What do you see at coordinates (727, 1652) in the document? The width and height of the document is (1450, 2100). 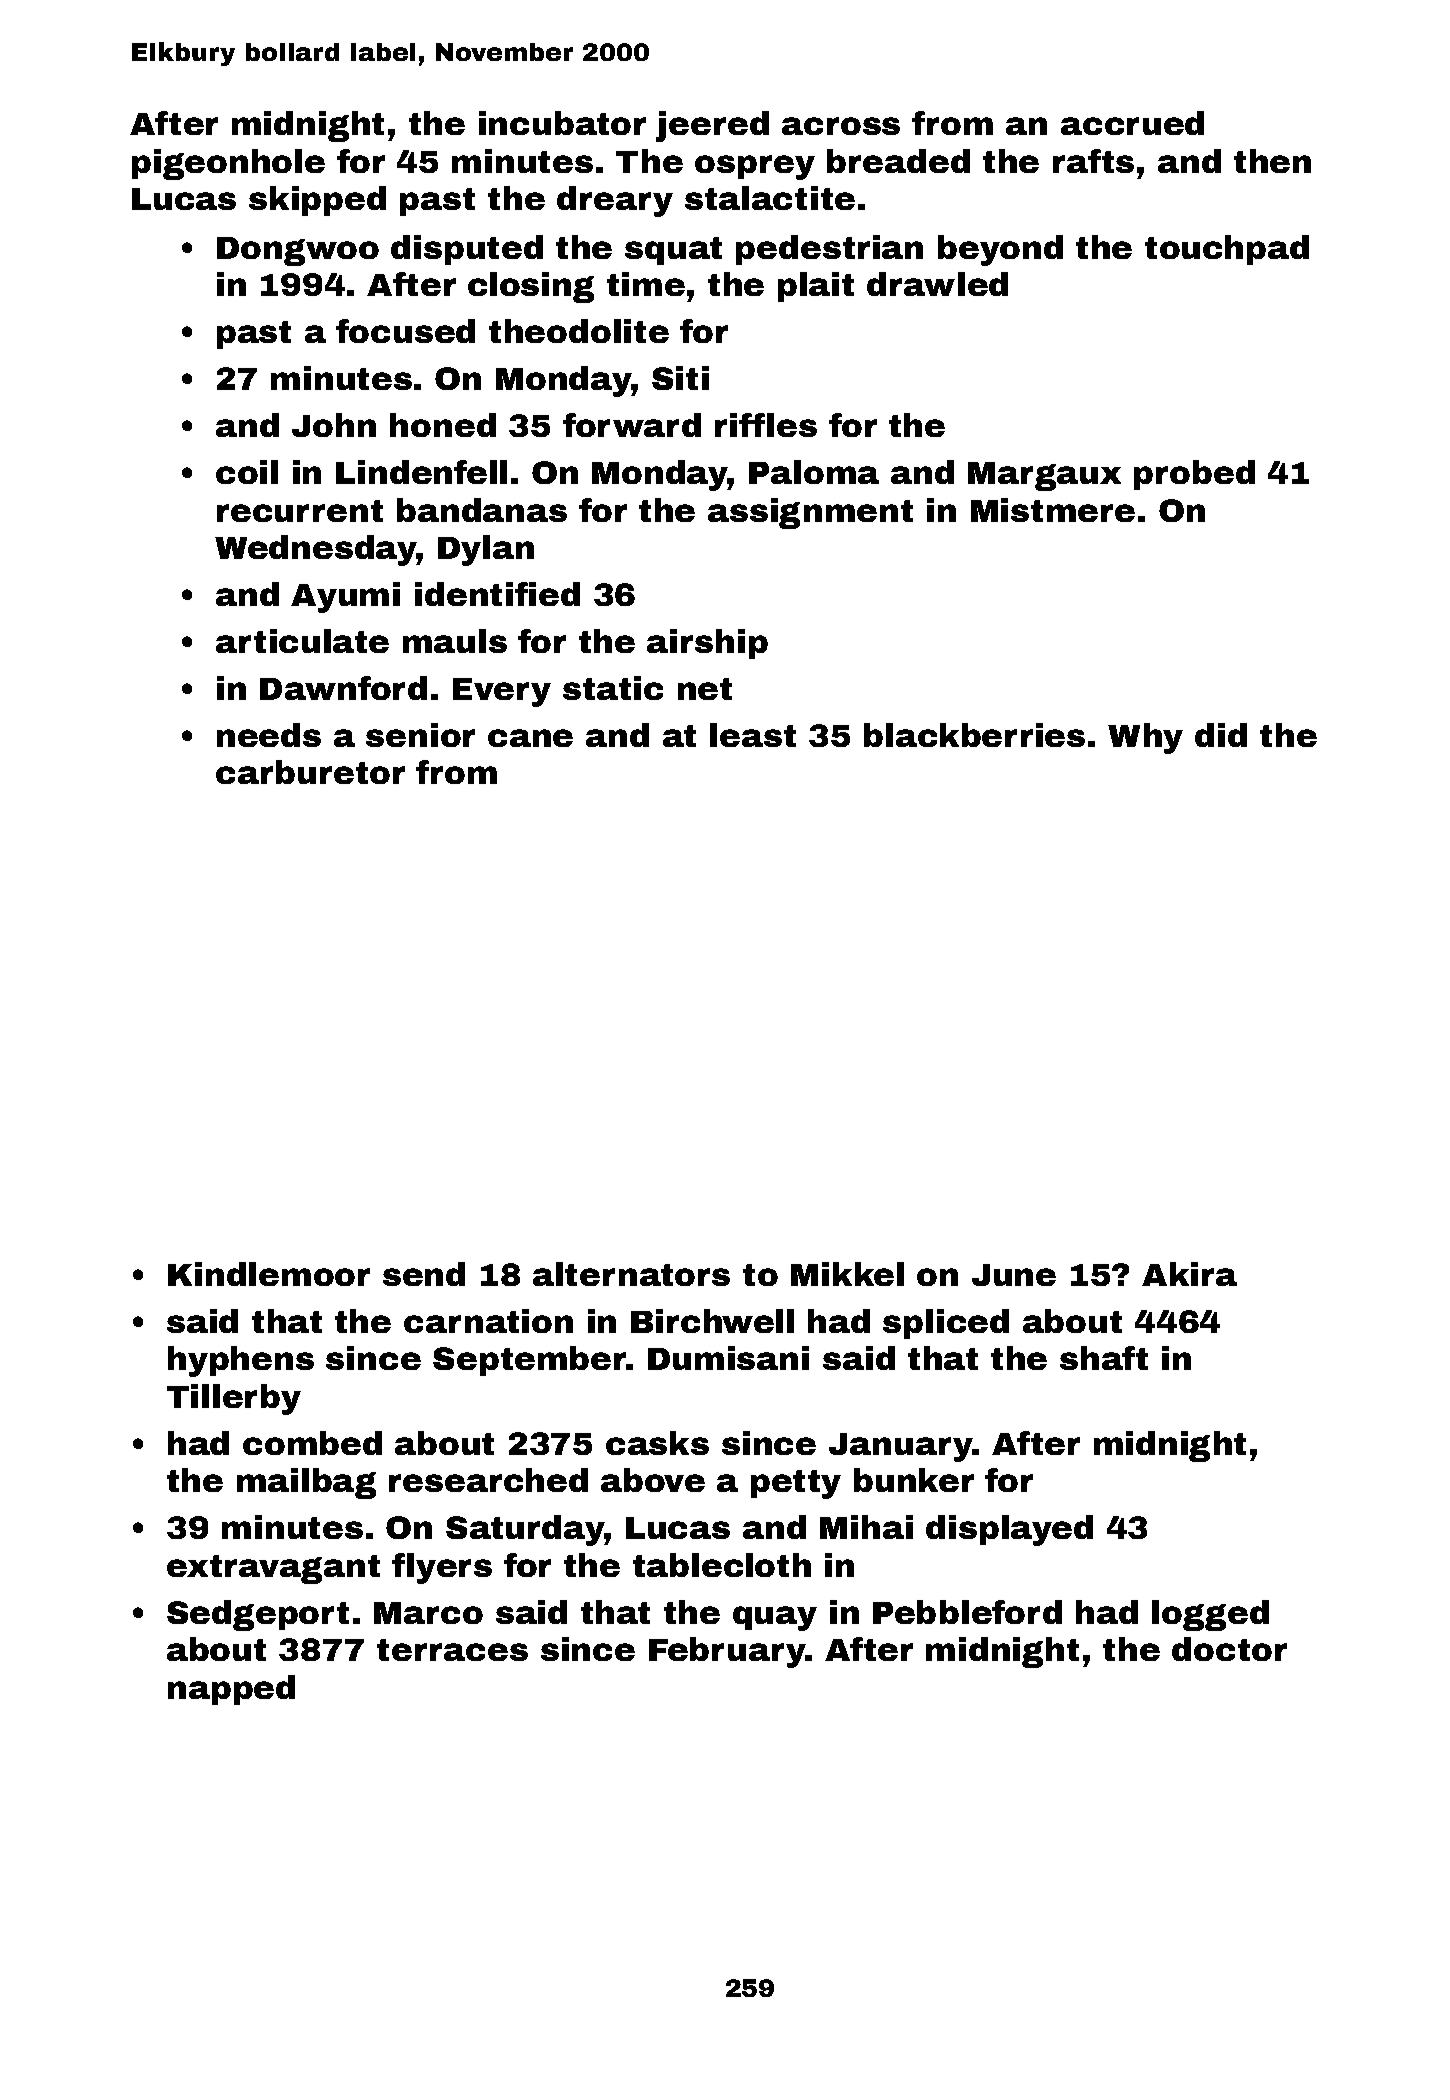 I see `February` at bounding box center [727, 1652].
